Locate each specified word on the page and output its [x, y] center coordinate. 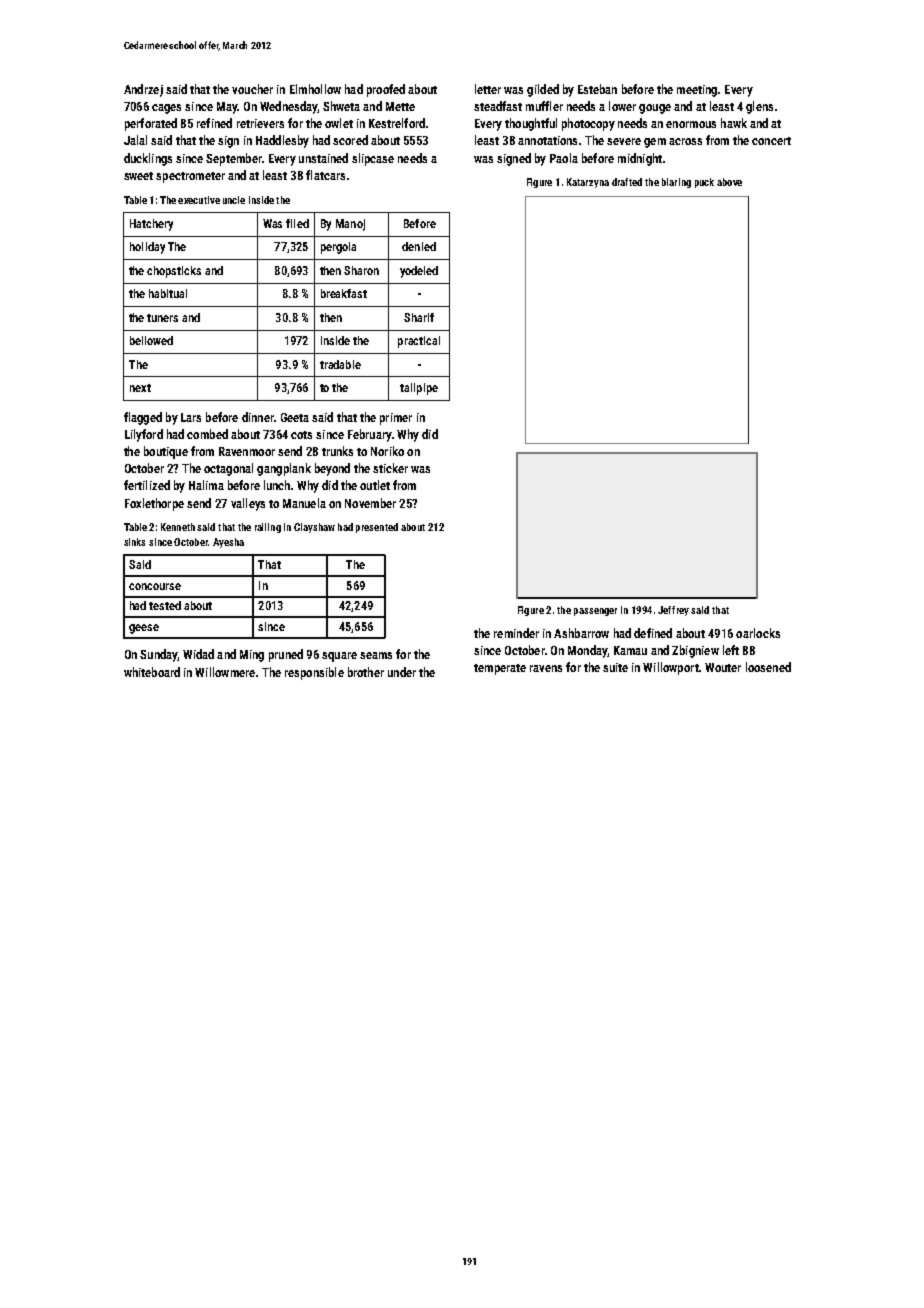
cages [166, 109]
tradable [340, 364]
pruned [286, 655]
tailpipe [419, 389]
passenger [595, 612]
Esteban [597, 89]
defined [653, 633]
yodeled [419, 272]
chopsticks [174, 272]
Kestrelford [397, 123]
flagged [143, 418]
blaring [676, 183]
